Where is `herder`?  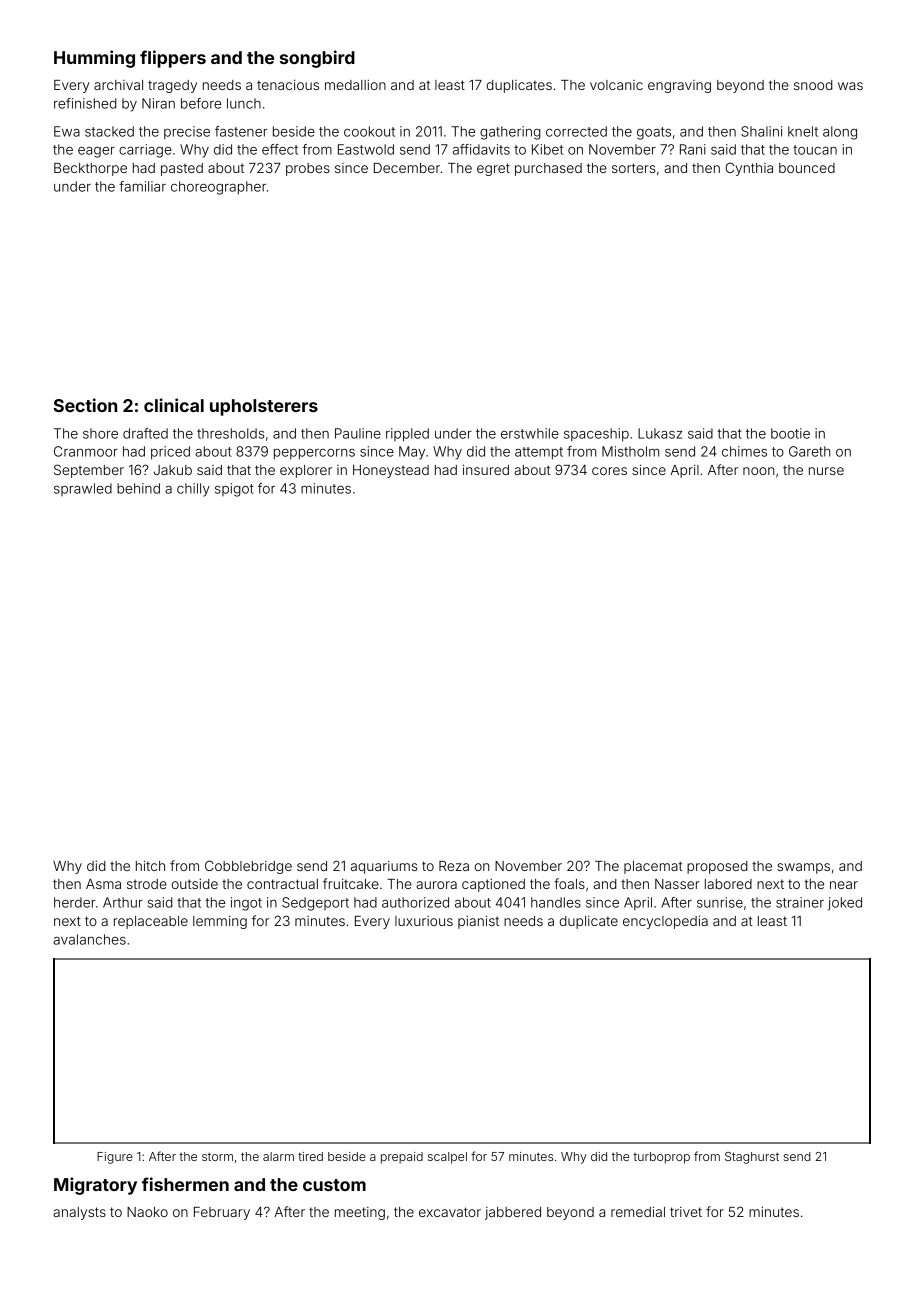 herder is located at coordinates (75, 902).
